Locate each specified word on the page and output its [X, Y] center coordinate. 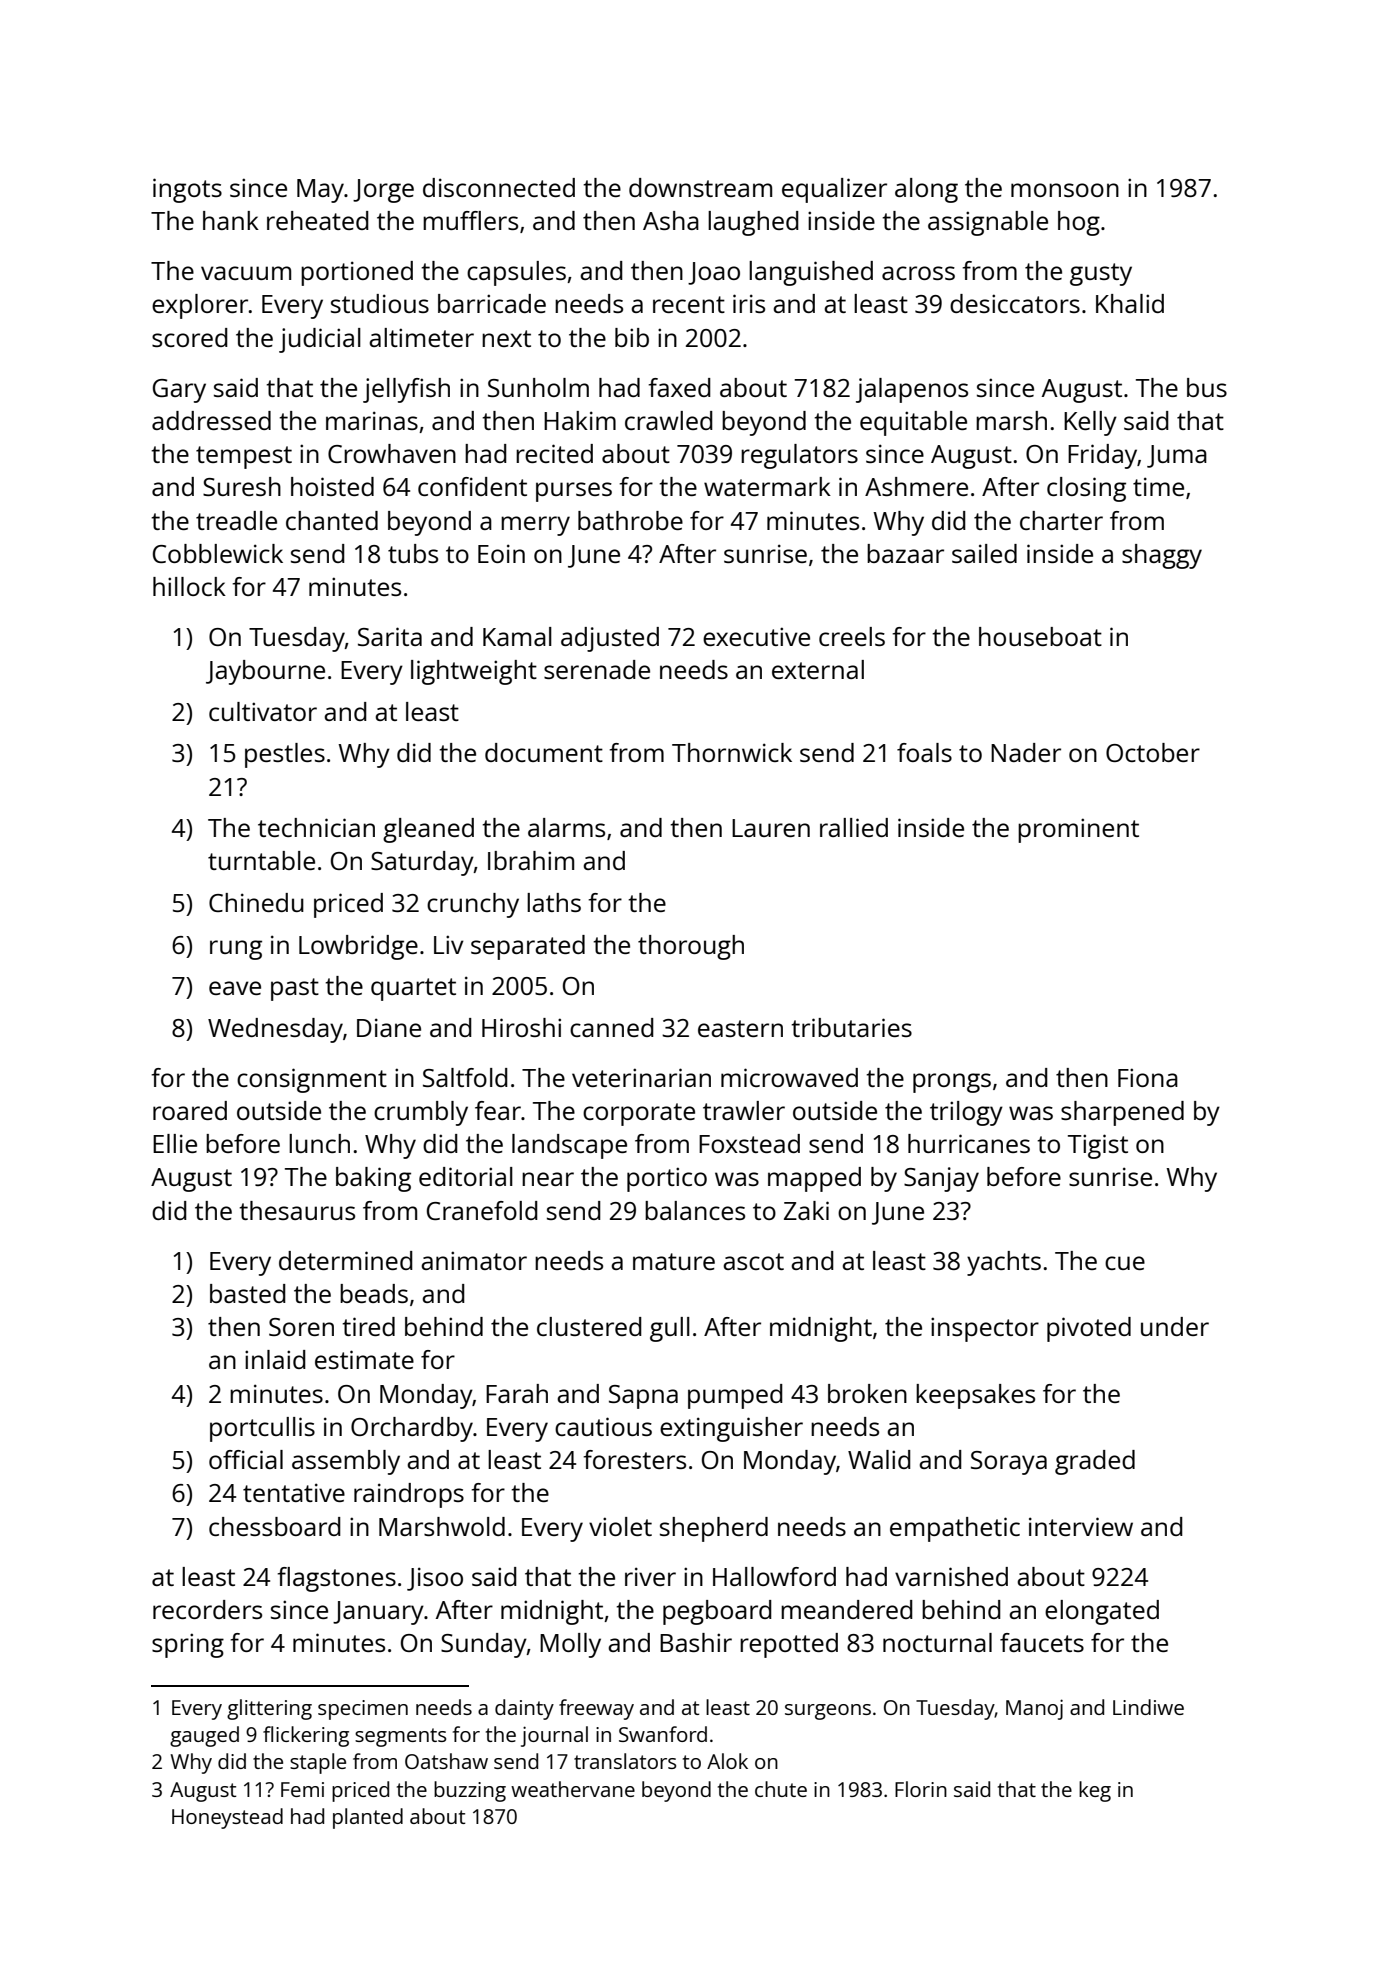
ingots [187, 190]
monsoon [1065, 190]
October [1153, 752]
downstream [700, 187]
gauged [204, 1736]
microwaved [789, 1077]
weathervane [573, 1789]
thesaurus [297, 1210]
